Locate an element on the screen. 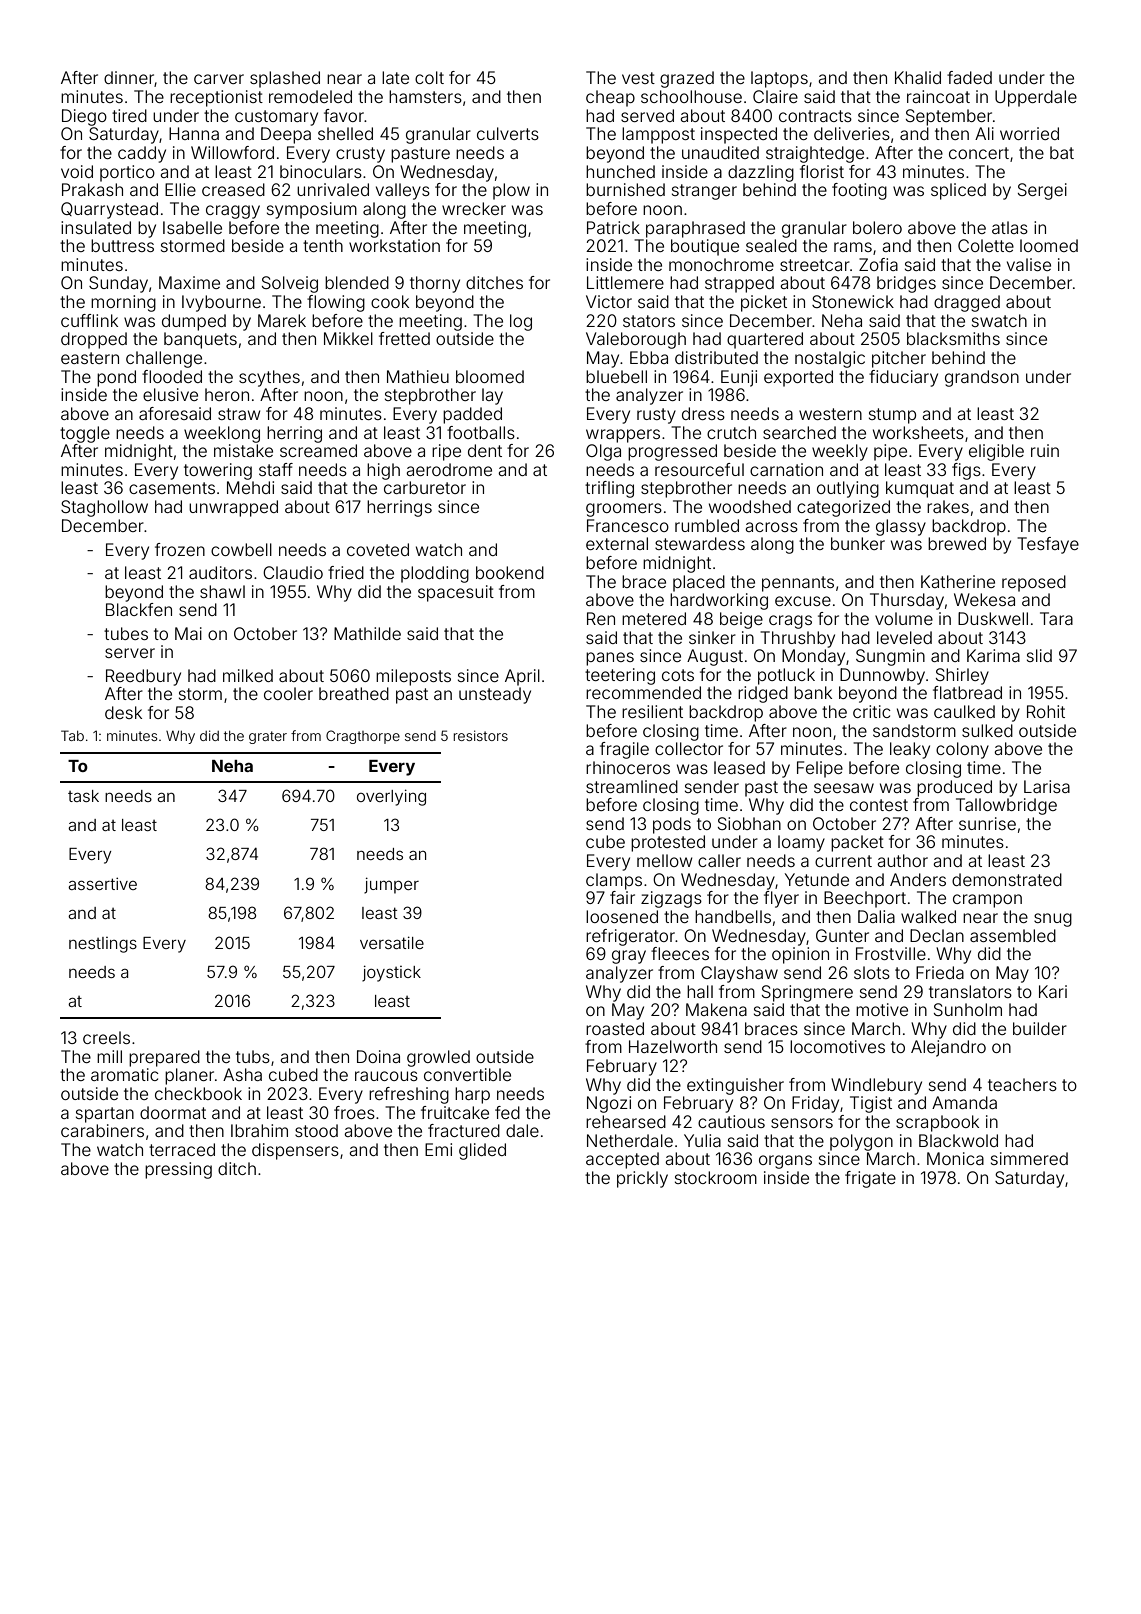 The image size is (1141, 1614). Khalid is located at coordinates (918, 77).
